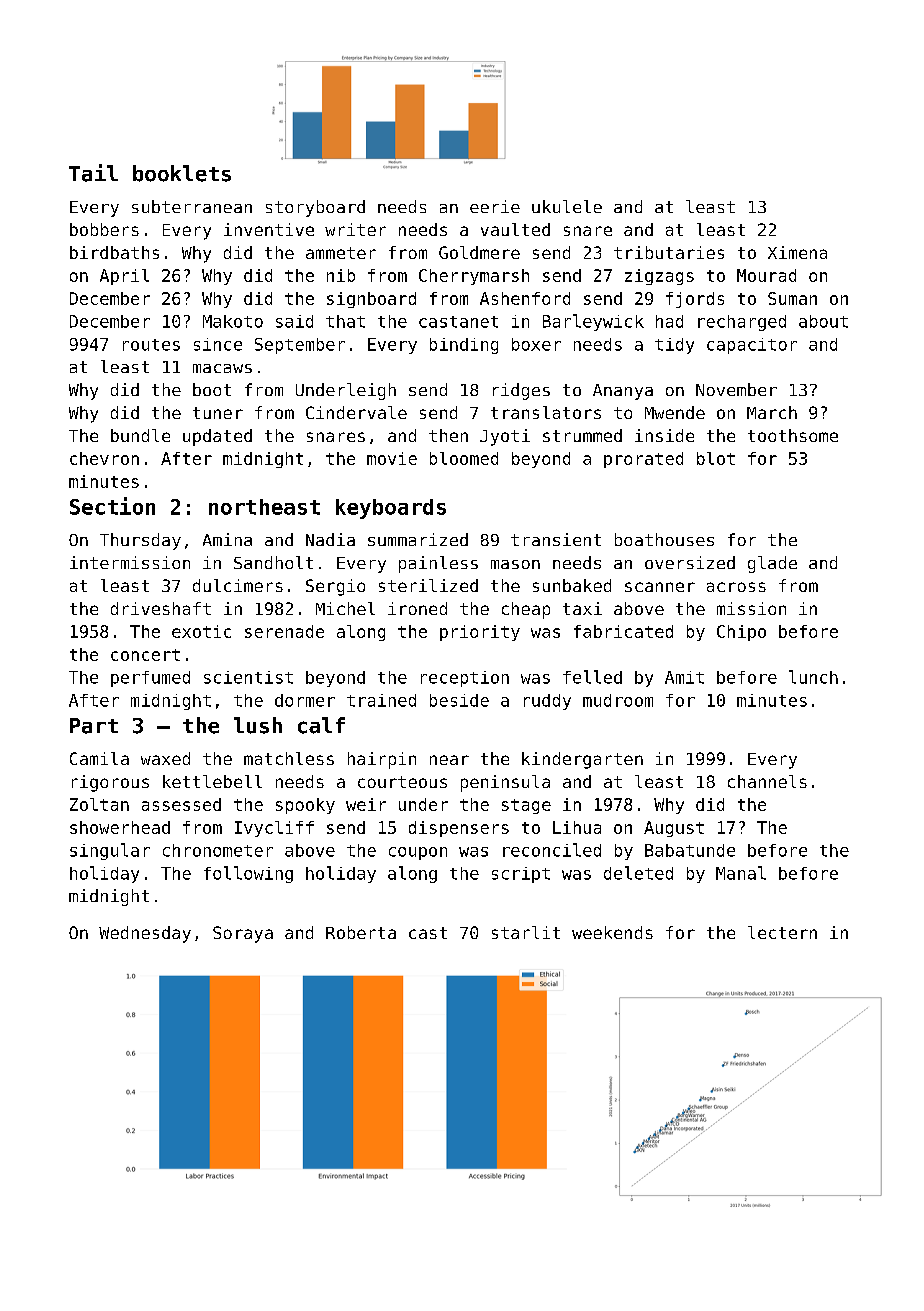 Image resolution: width=924 pixels, height=1311 pixels. Describe the element at coordinates (161, 608) in the page. I see `driveshaft` at that location.
